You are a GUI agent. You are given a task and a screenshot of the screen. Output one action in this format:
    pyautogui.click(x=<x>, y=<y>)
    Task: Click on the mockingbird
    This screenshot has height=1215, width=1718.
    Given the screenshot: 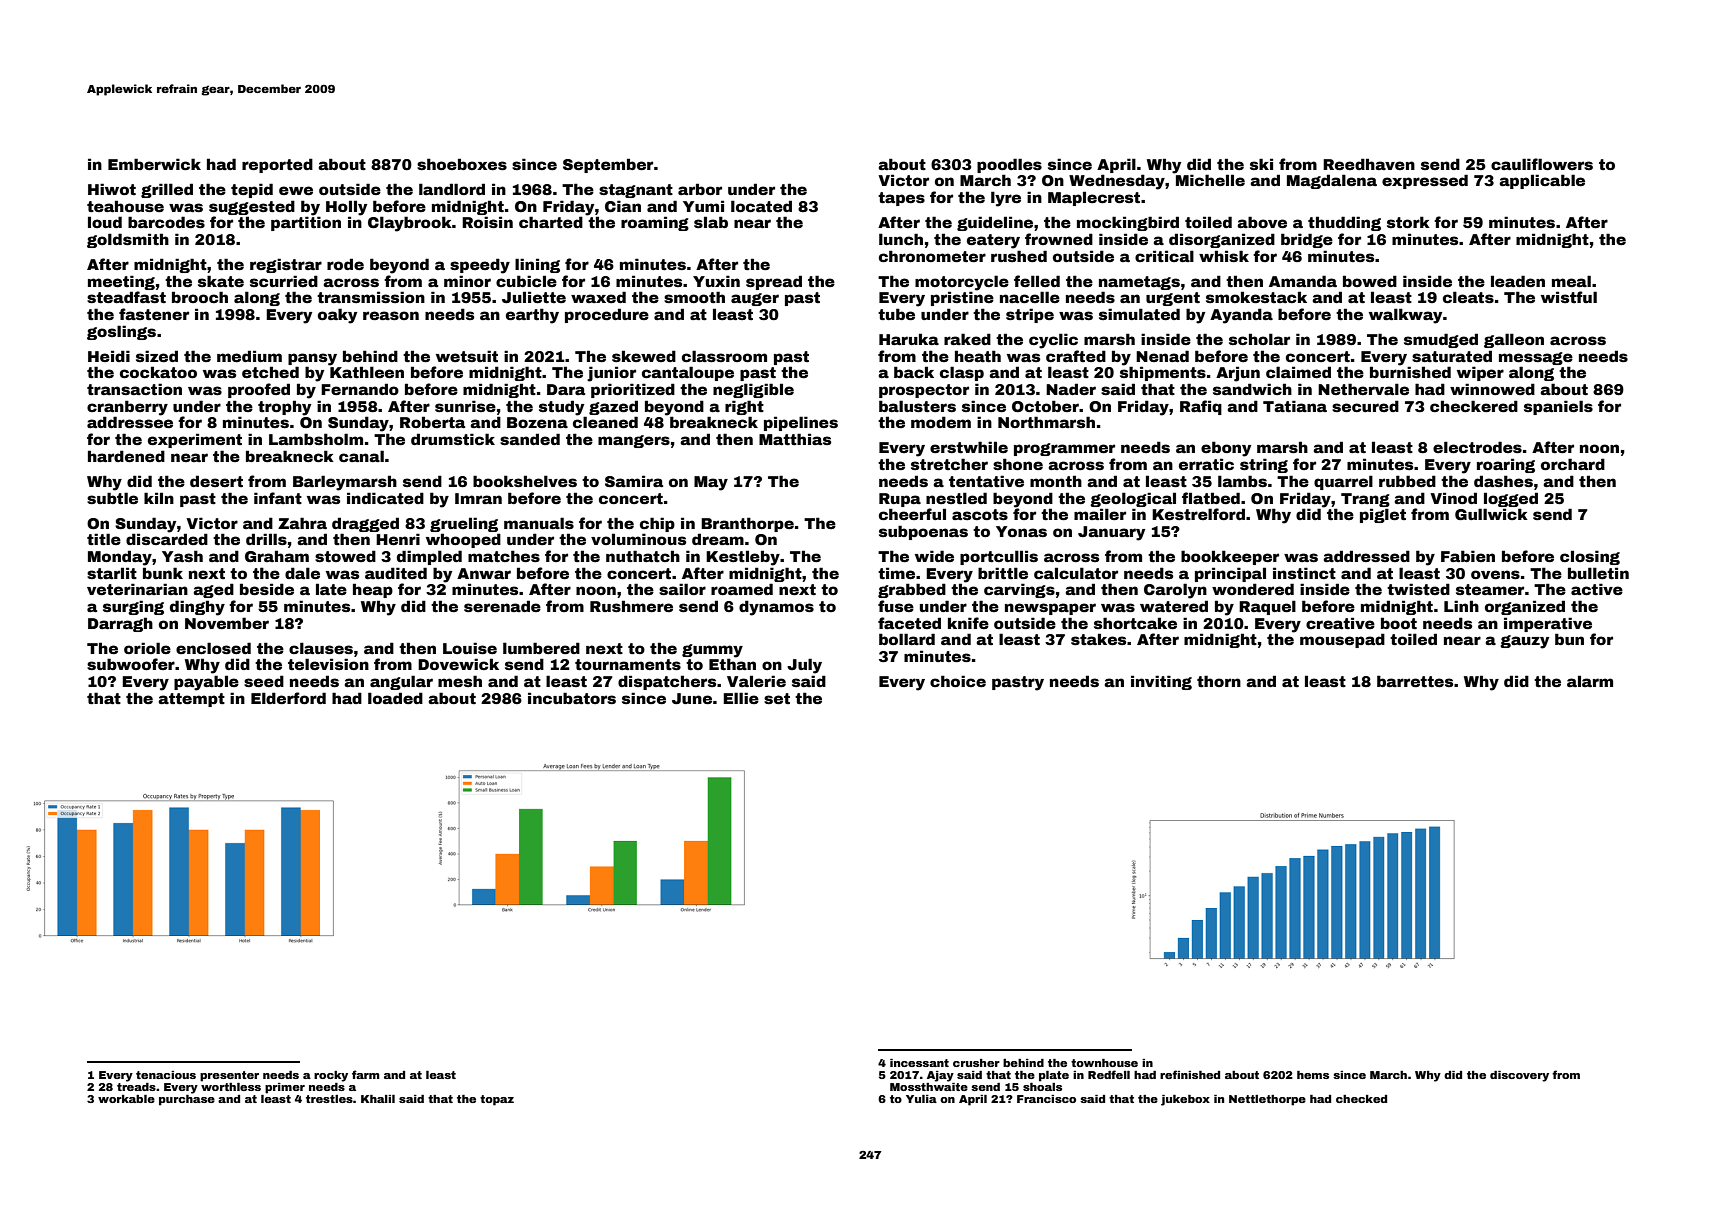 What is the action you would take?
    pyautogui.click(x=1128, y=223)
